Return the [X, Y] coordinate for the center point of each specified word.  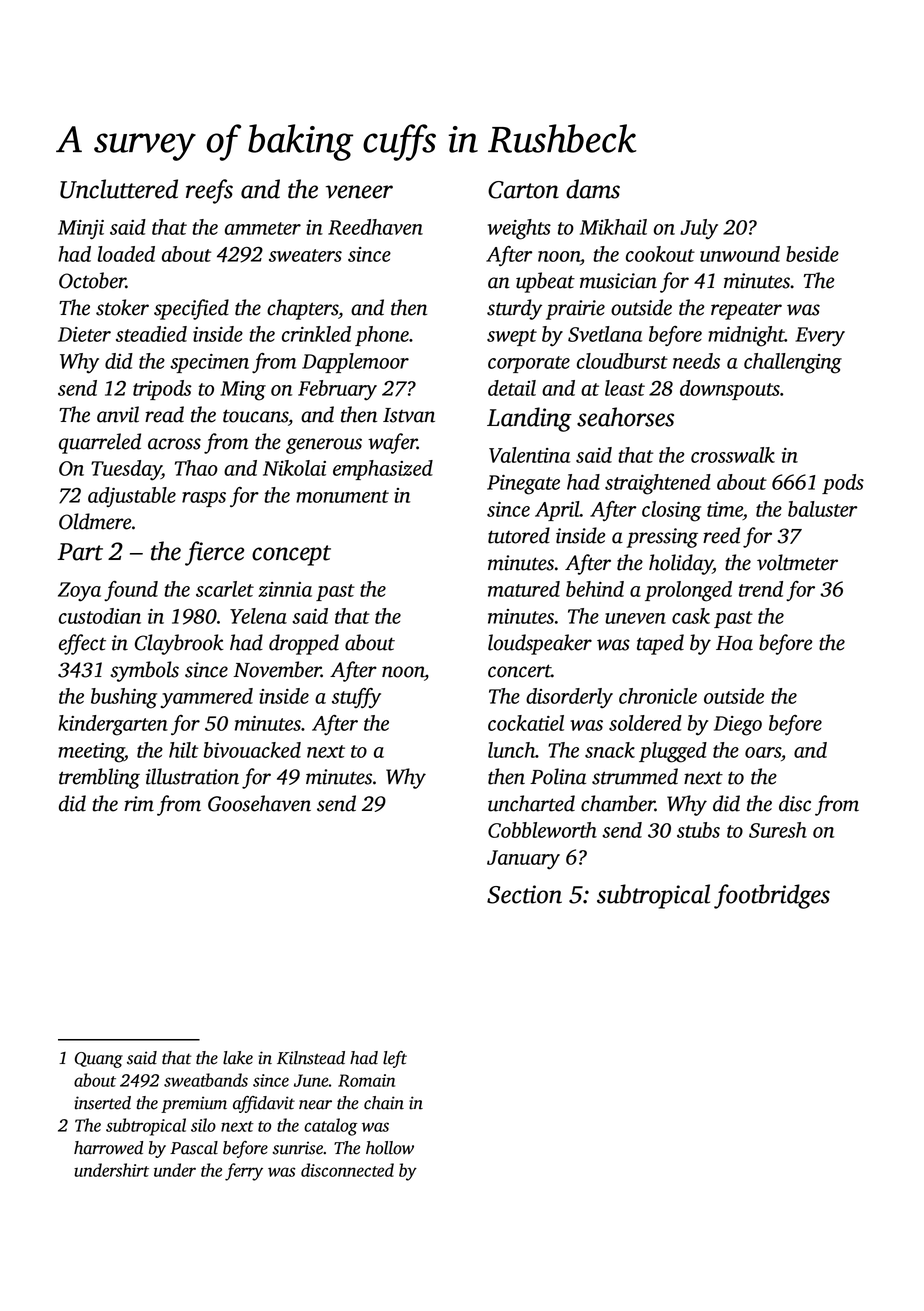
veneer [359, 192]
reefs [209, 191]
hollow [390, 1148]
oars [763, 752]
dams [593, 189]
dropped [304, 644]
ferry [244, 1172]
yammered [206, 698]
